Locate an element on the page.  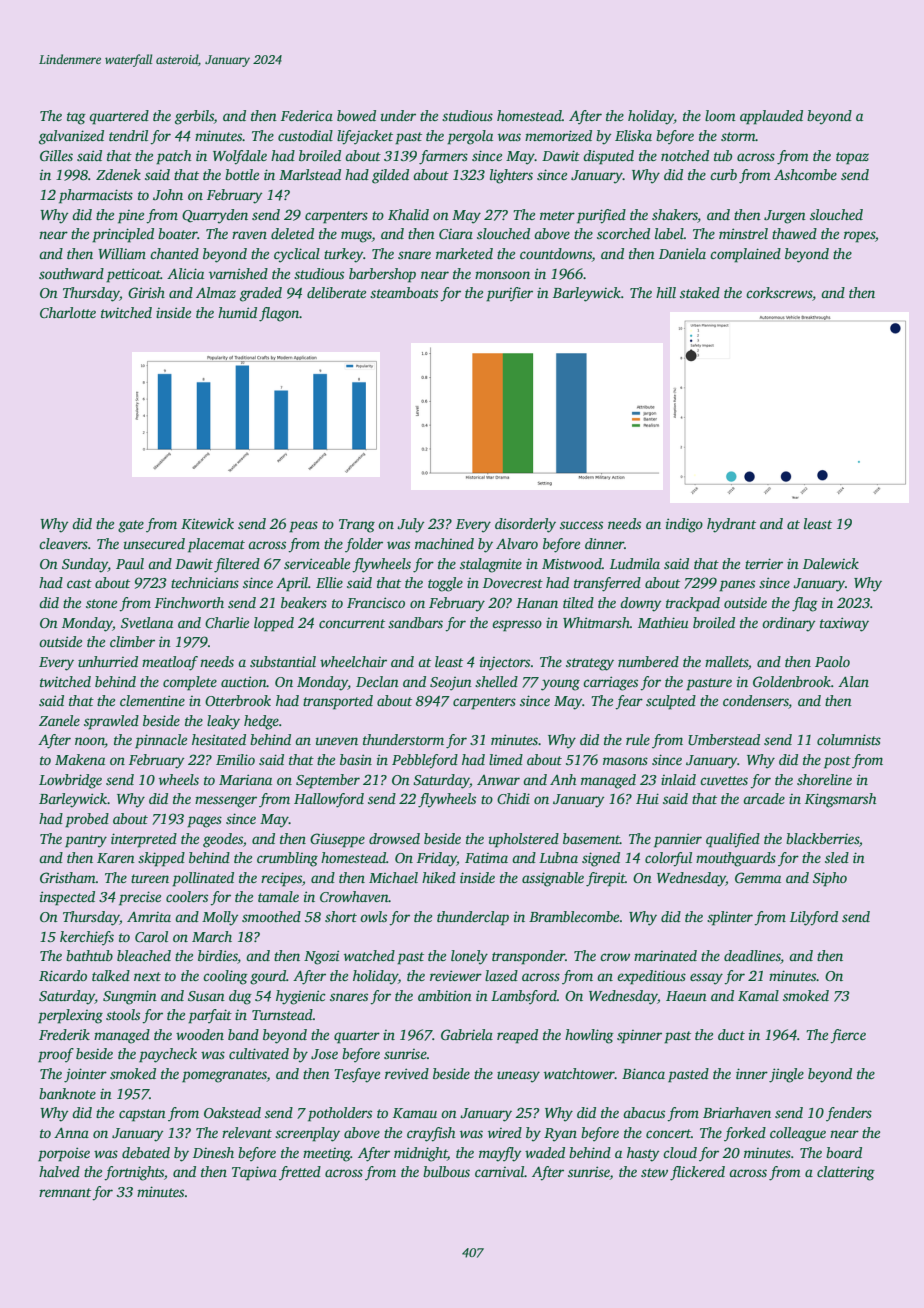
Girish is located at coordinates (146, 292).
